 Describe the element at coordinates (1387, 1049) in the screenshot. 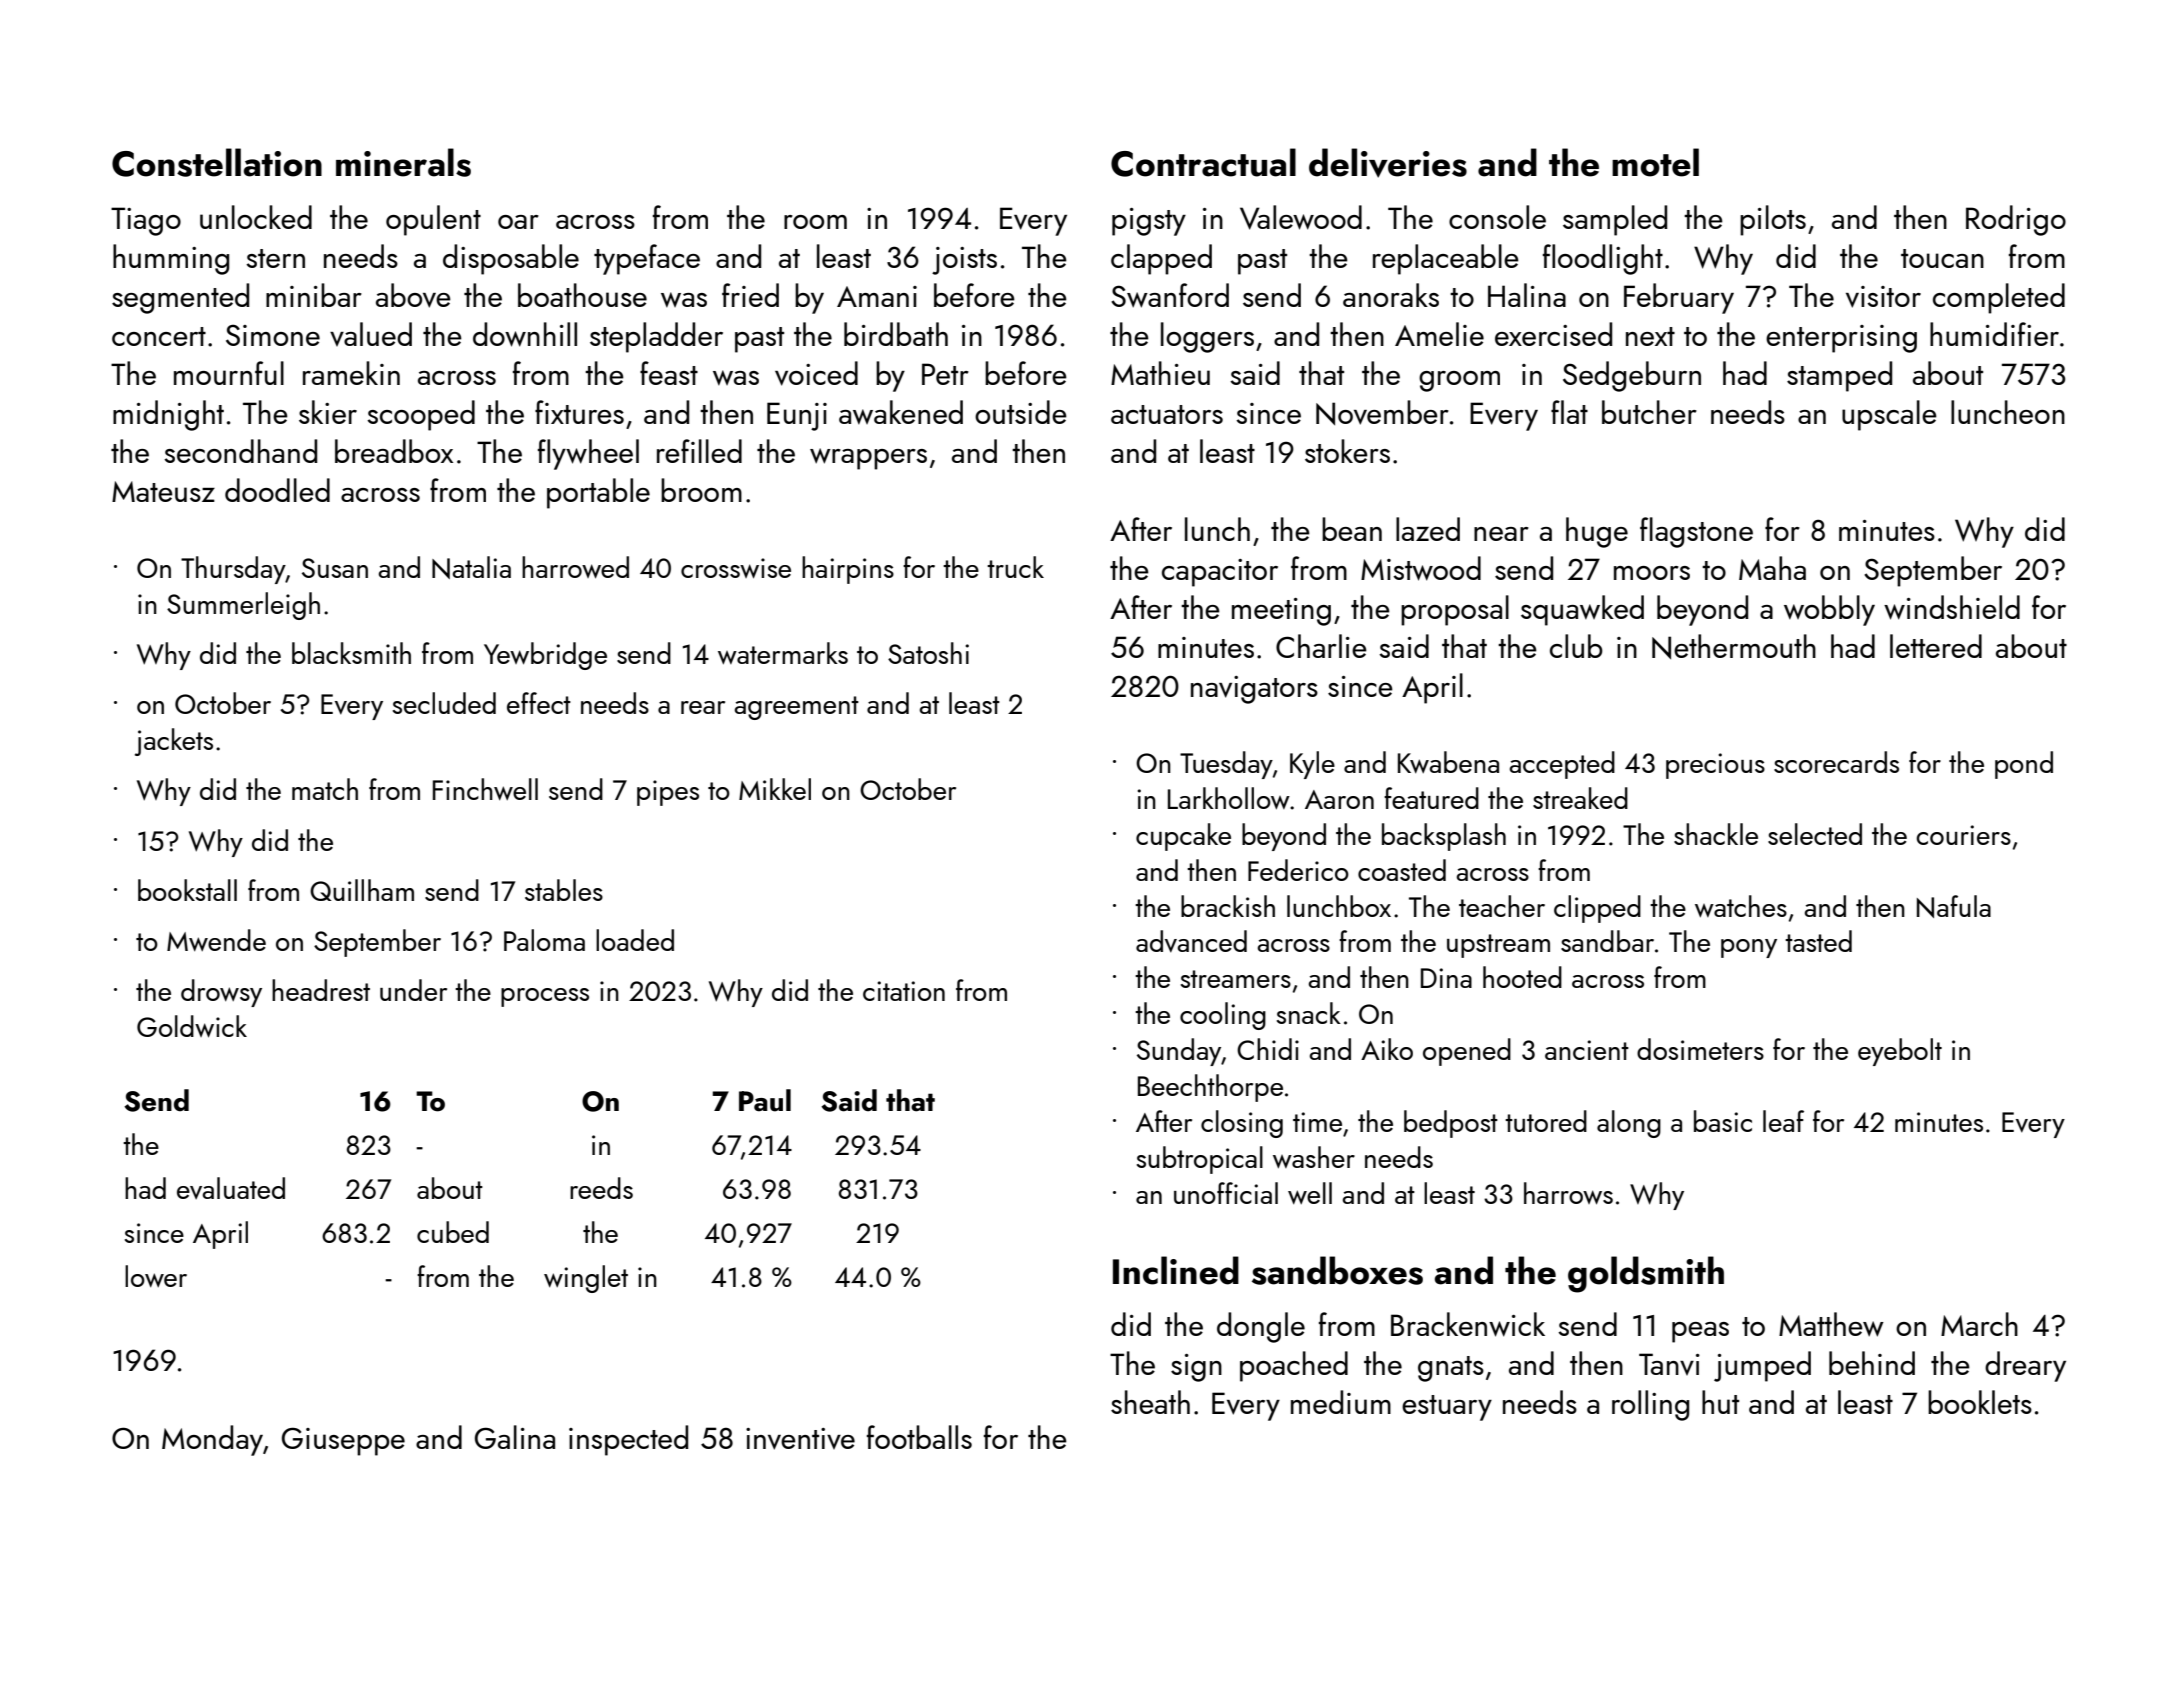

I see `Aiko` at that location.
